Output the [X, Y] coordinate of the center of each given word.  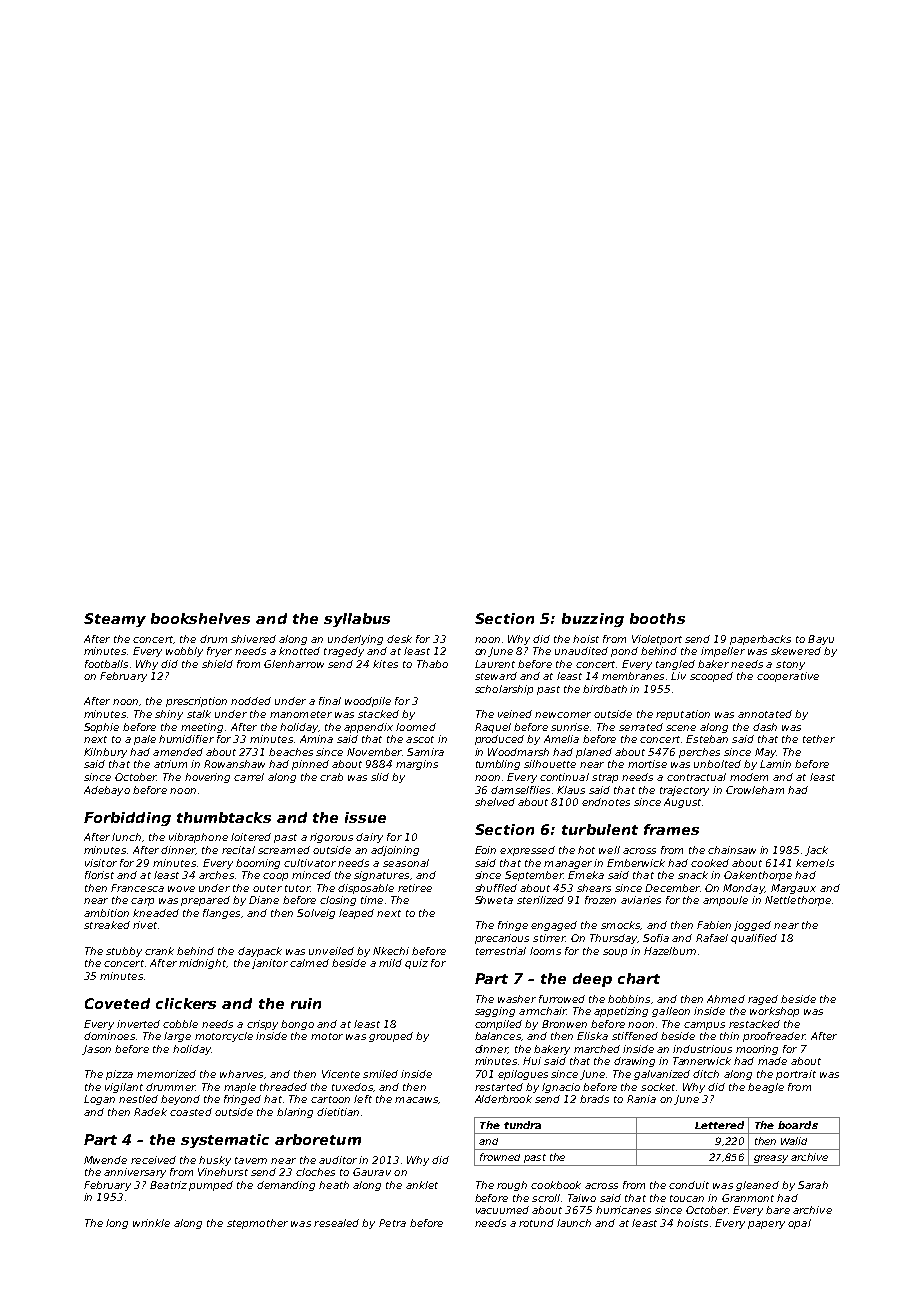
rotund [536, 1223]
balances [498, 1036]
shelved [495, 802]
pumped [211, 1186]
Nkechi [391, 951]
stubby [124, 952]
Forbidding [127, 819]
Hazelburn [670, 951]
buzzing [593, 620]
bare [778, 1210]
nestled [138, 1099]
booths [657, 618]
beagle [766, 1088]
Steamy [115, 620]
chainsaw [732, 850]
